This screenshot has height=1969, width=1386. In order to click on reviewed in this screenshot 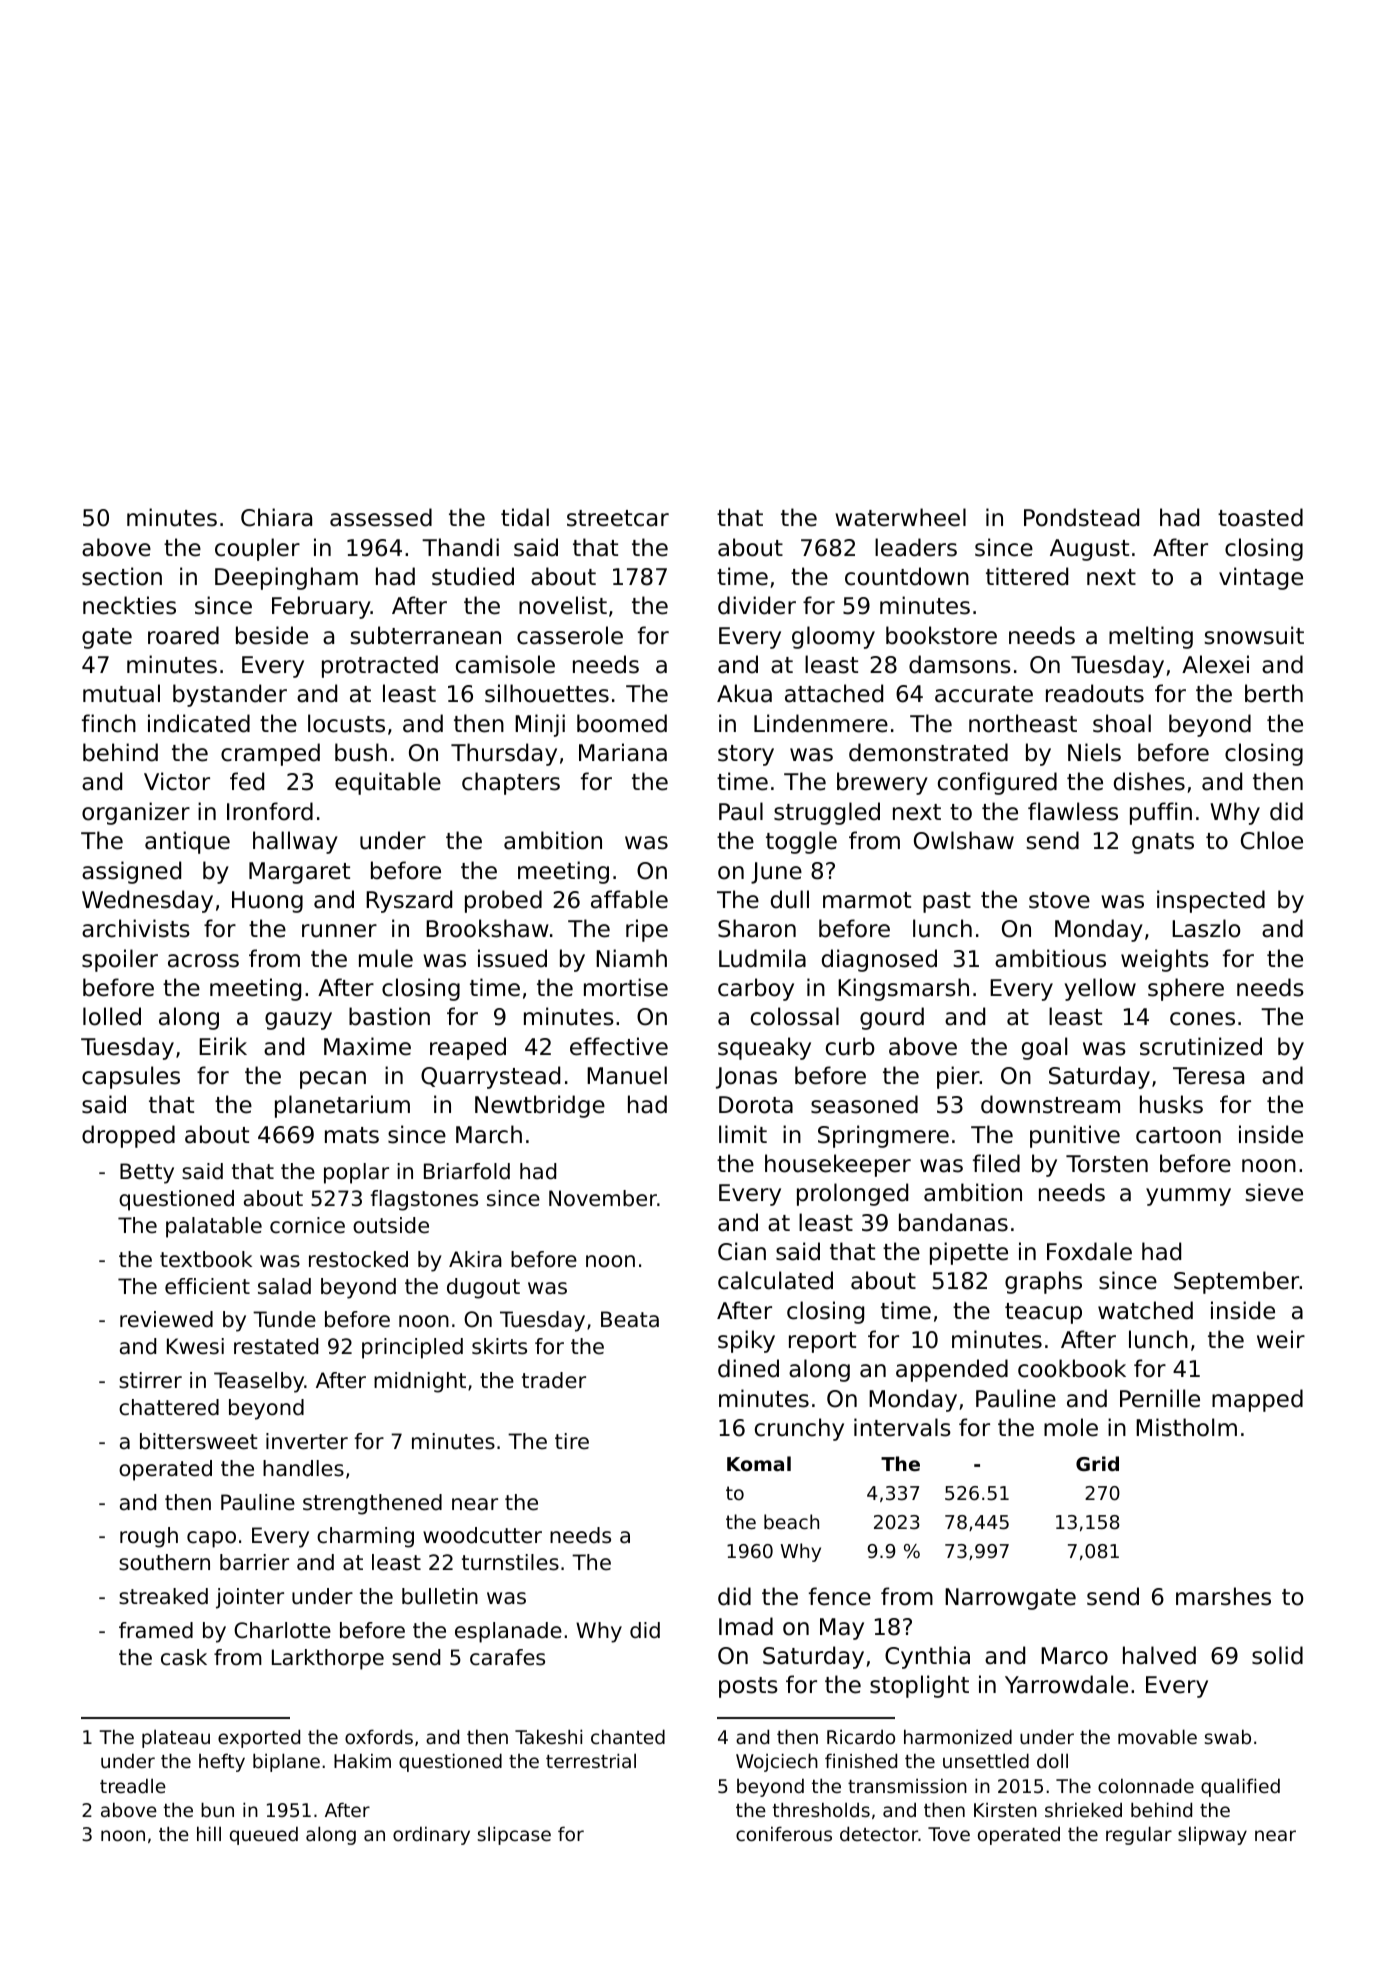, I will do `click(166, 1319)`.
